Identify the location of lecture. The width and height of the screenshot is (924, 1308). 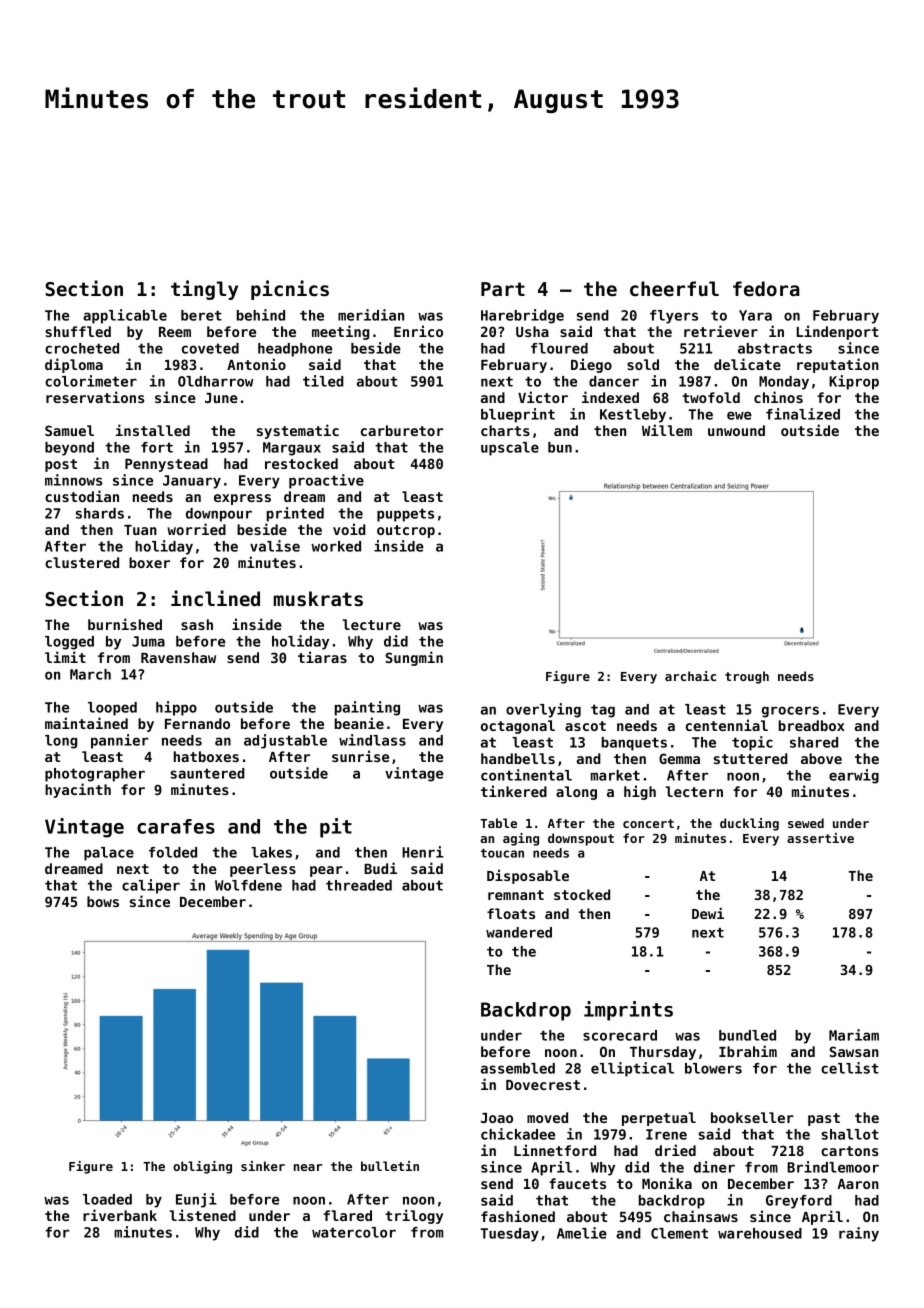
(372, 624).
